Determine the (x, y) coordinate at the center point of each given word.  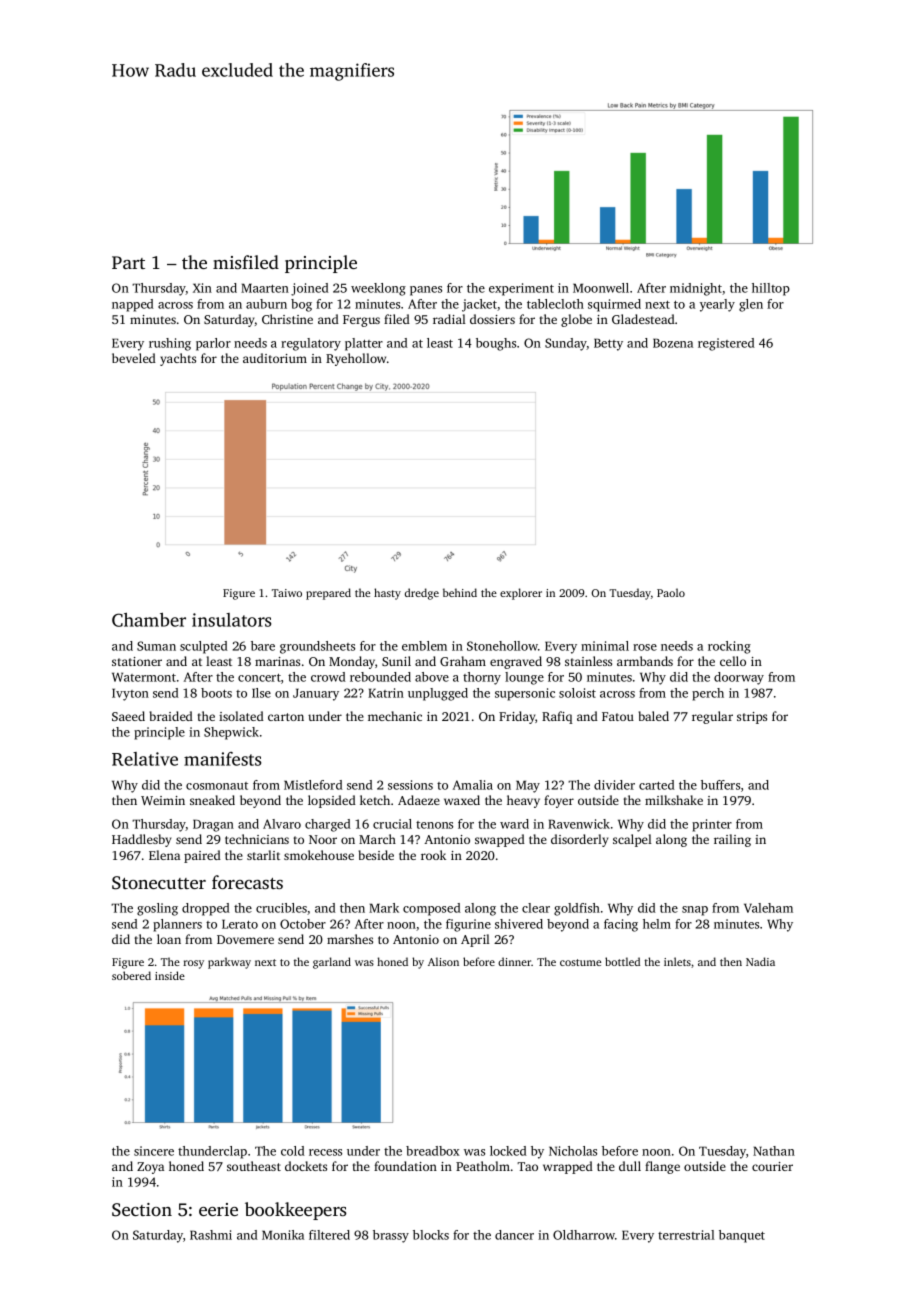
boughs (496, 344)
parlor (213, 344)
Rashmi (211, 1235)
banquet (742, 1236)
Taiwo (287, 593)
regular (712, 717)
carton (286, 717)
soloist (577, 693)
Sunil (396, 661)
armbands (645, 661)
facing (621, 925)
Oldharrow (584, 1235)
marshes (350, 939)
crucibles (281, 908)
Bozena (673, 343)
